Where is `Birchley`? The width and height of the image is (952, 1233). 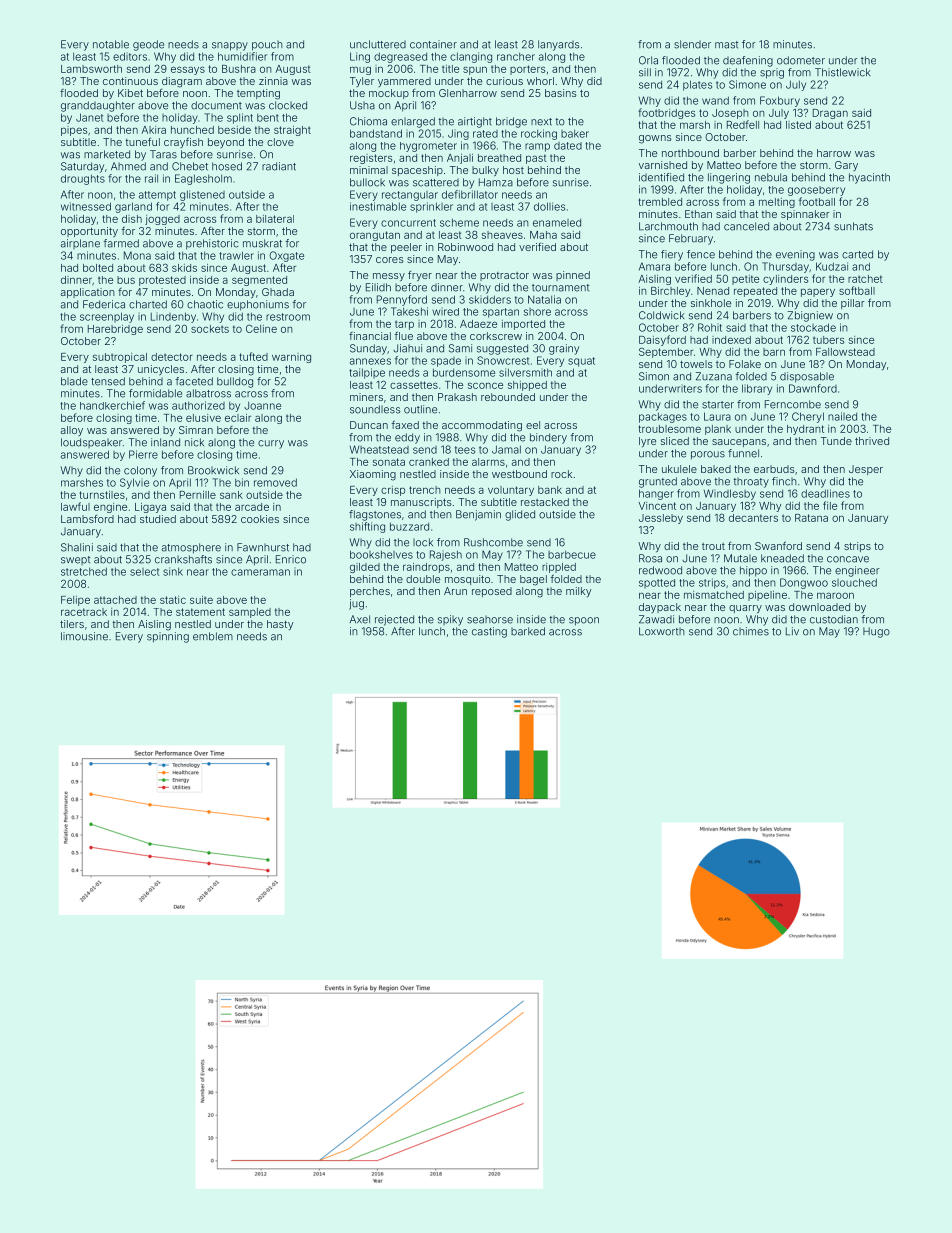 Birchley is located at coordinates (670, 292).
